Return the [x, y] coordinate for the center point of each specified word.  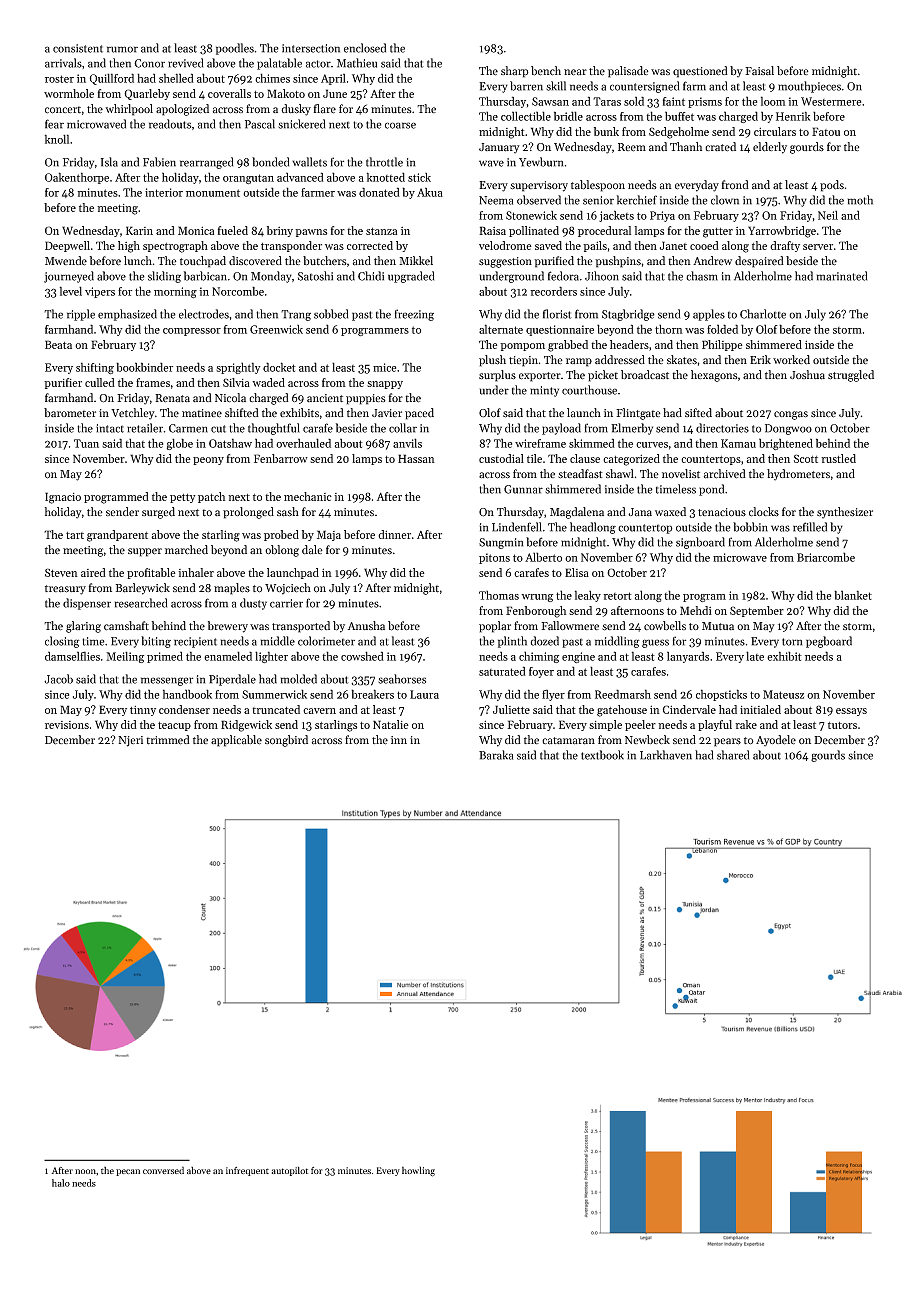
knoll [57, 139]
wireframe [540, 443]
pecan [128, 1172]
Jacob [58, 679]
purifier [63, 383]
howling [418, 1171]
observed [539, 200]
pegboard [829, 642]
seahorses [402, 679]
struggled [851, 376]
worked [791, 360]
